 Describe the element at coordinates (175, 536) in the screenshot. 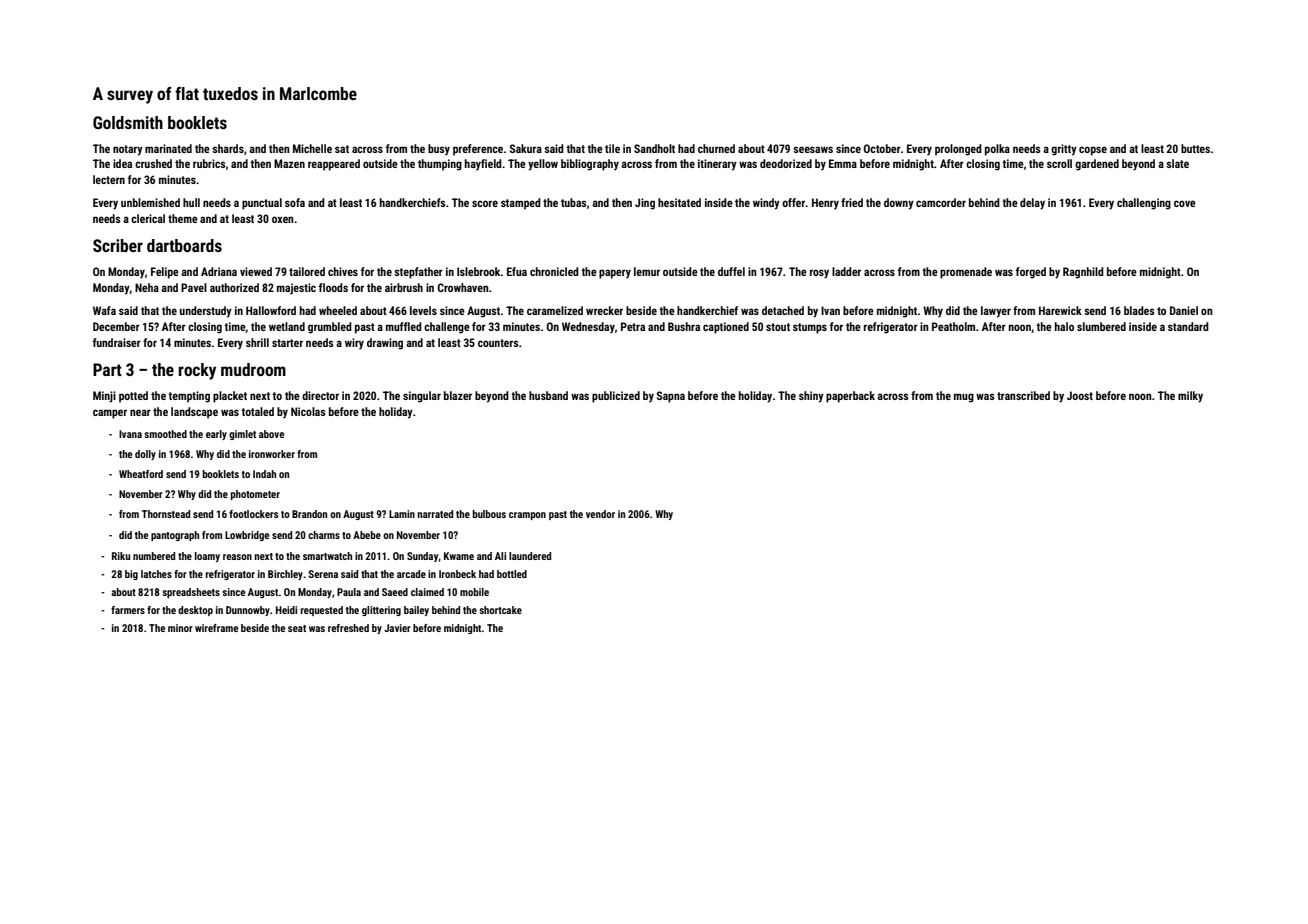

I see `pantograph` at that location.
